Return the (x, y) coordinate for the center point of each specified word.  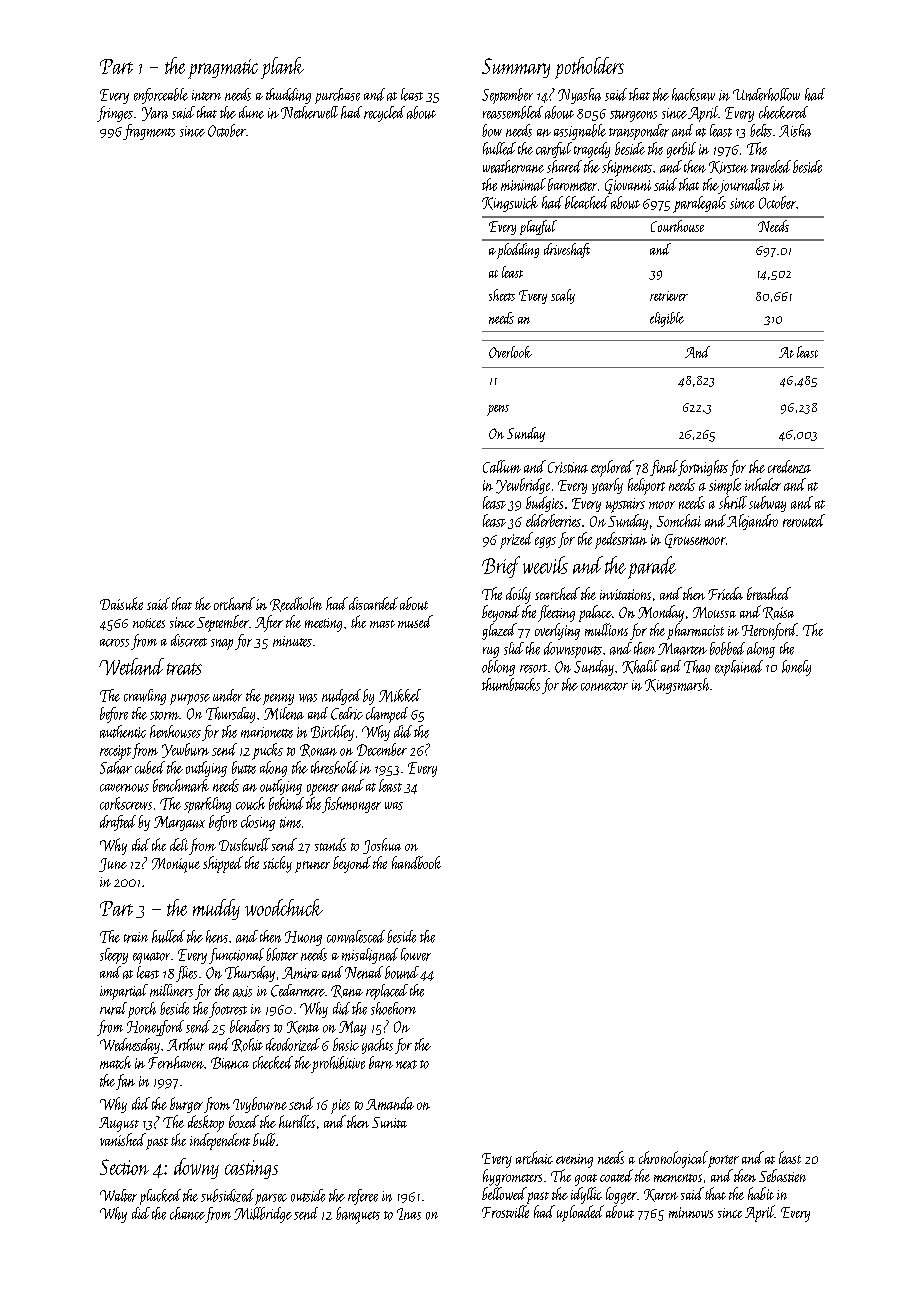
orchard (234, 603)
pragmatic (223, 69)
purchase (337, 96)
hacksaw (693, 94)
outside (308, 1195)
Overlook (510, 352)
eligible (667, 319)
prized (516, 540)
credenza (789, 466)
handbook (416, 862)
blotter (282, 954)
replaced (387, 992)
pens (498, 410)
